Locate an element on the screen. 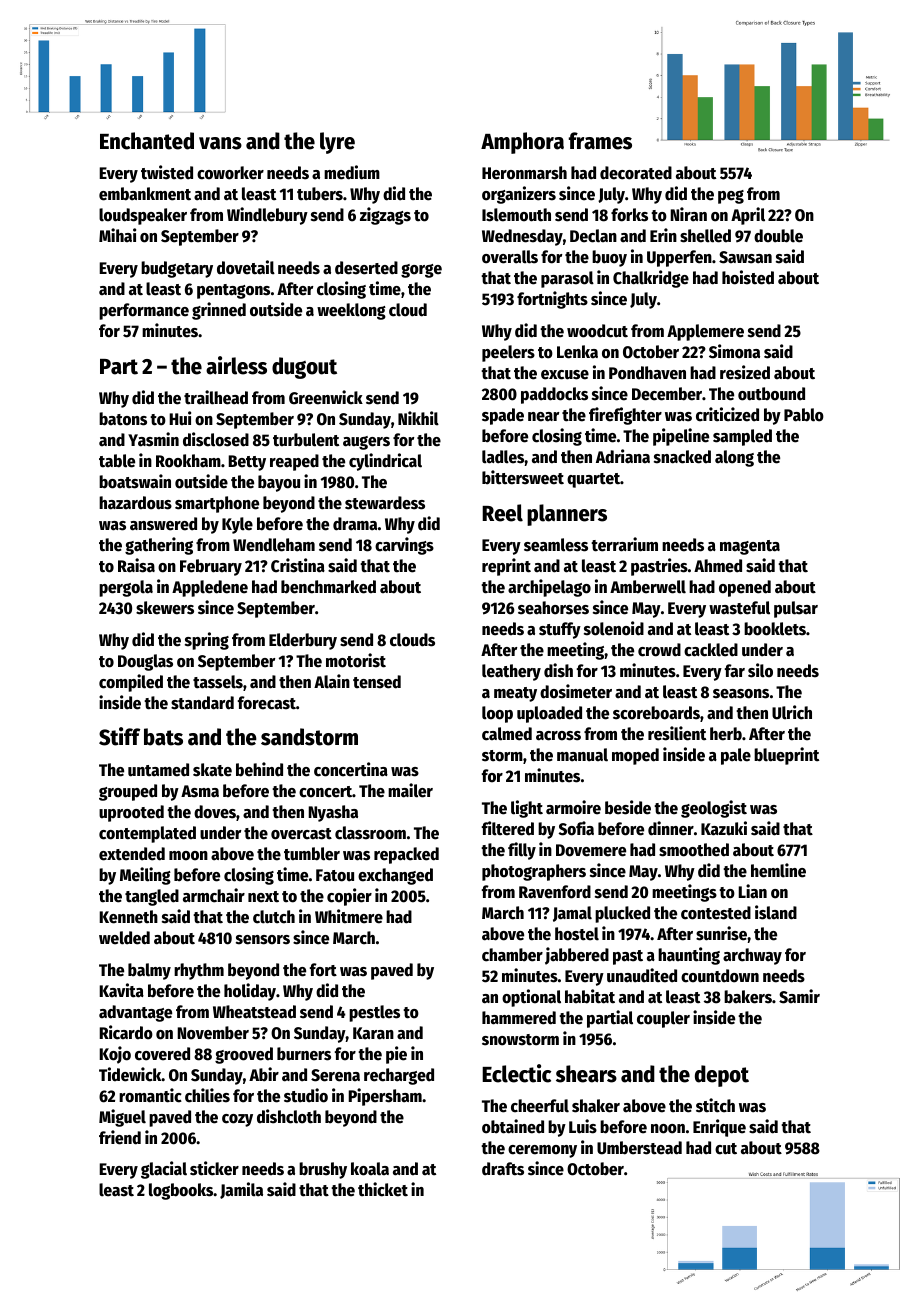 The height and width of the screenshot is (1314, 924). drafts is located at coordinates (503, 1169).
